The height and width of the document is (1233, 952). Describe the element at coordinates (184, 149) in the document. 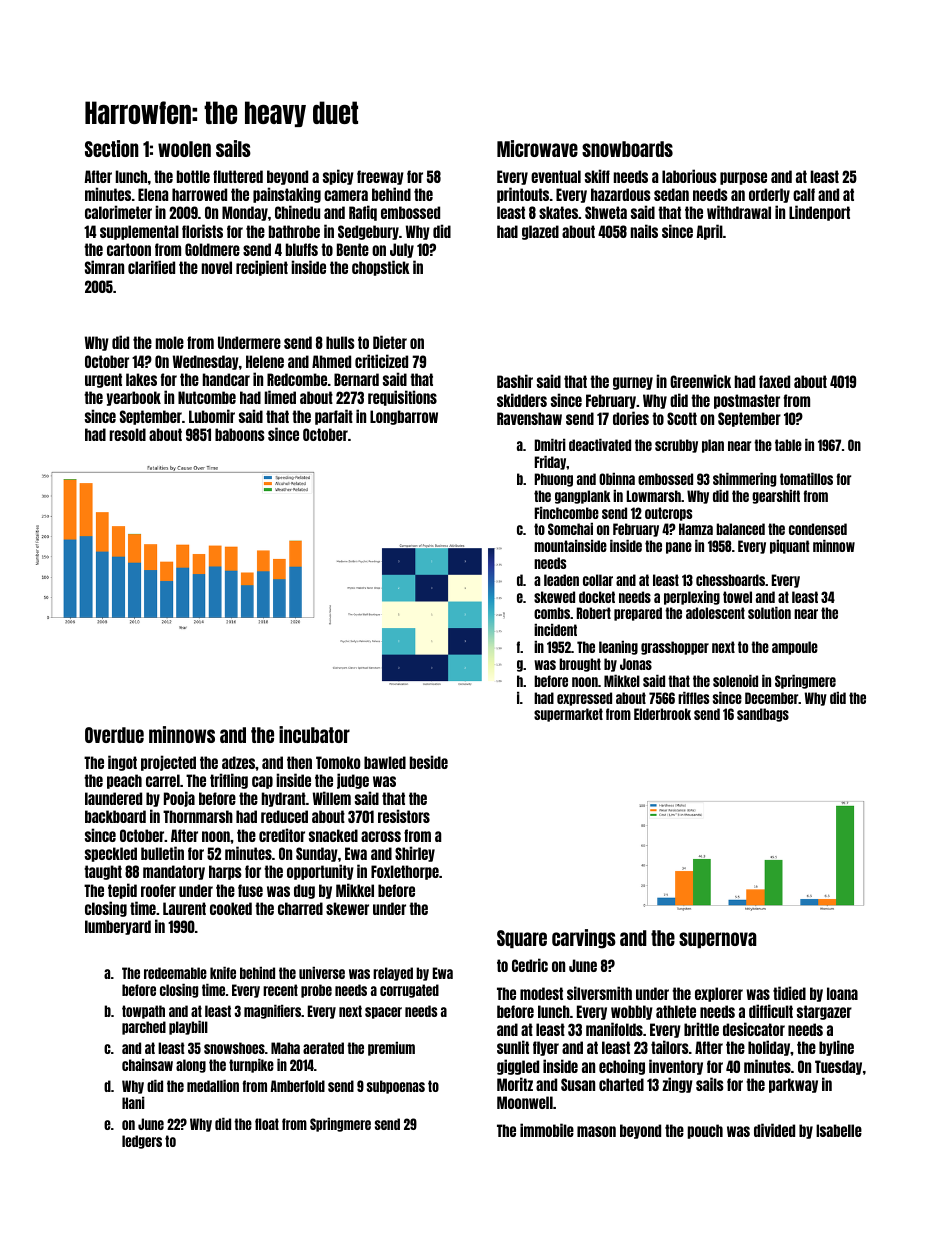

I see `woolen` at that location.
